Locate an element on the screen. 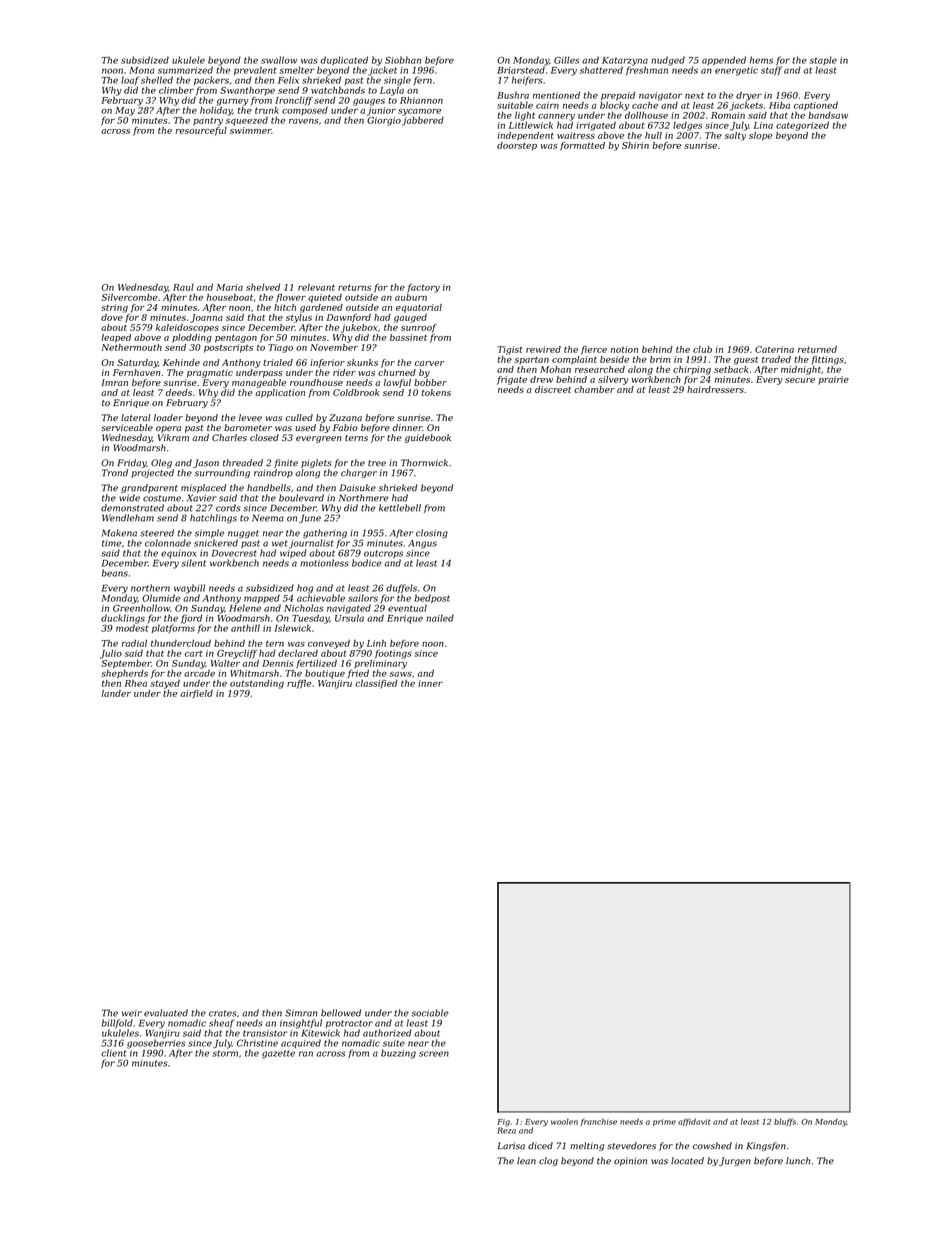  franchise is located at coordinates (599, 1122).
